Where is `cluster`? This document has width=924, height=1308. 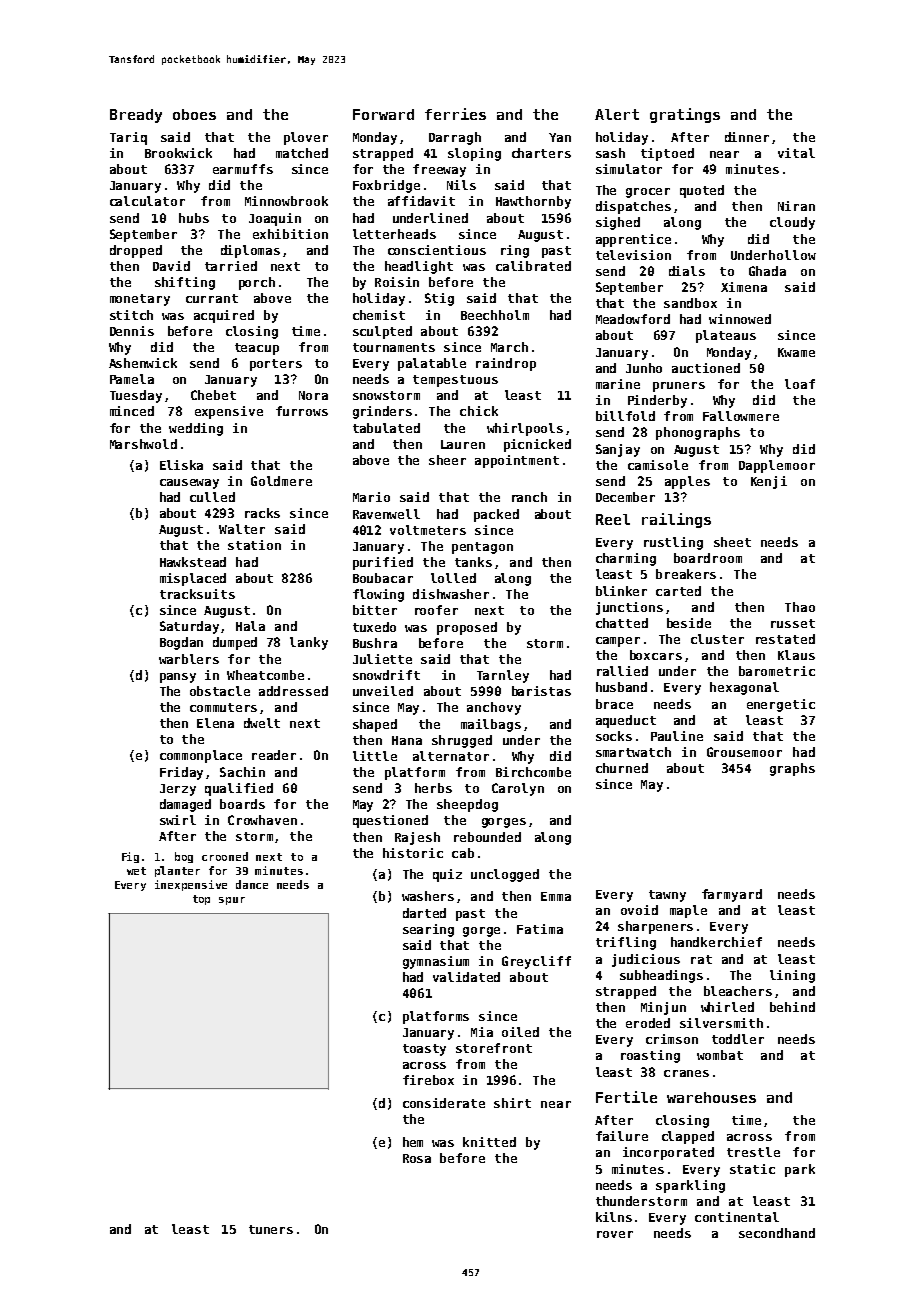
cluster is located at coordinates (717, 639).
